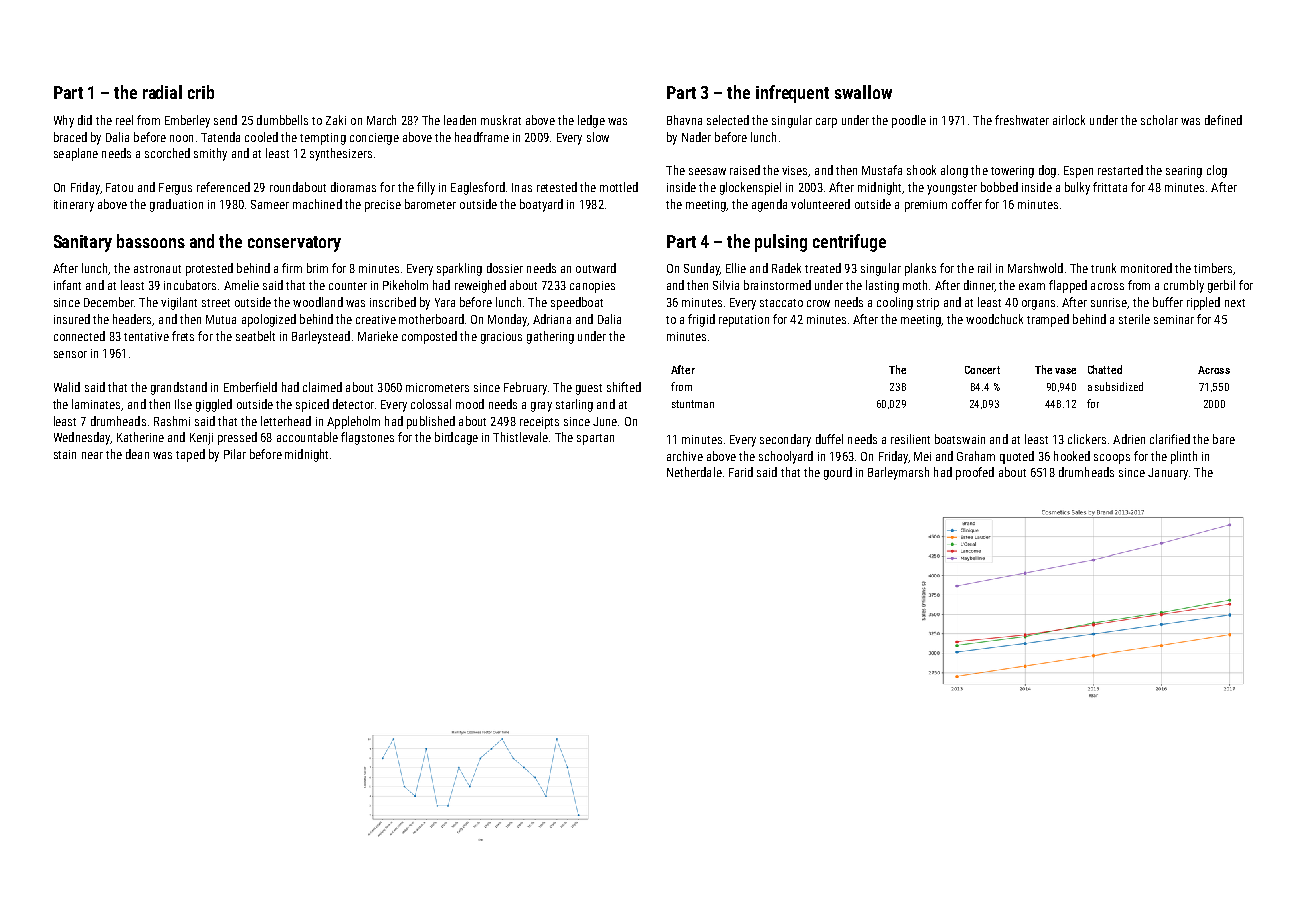 Image resolution: width=1308 pixels, height=924 pixels. What do you see at coordinates (1022, 120) in the screenshot?
I see `freshwater` at bounding box center [1022, 120].
